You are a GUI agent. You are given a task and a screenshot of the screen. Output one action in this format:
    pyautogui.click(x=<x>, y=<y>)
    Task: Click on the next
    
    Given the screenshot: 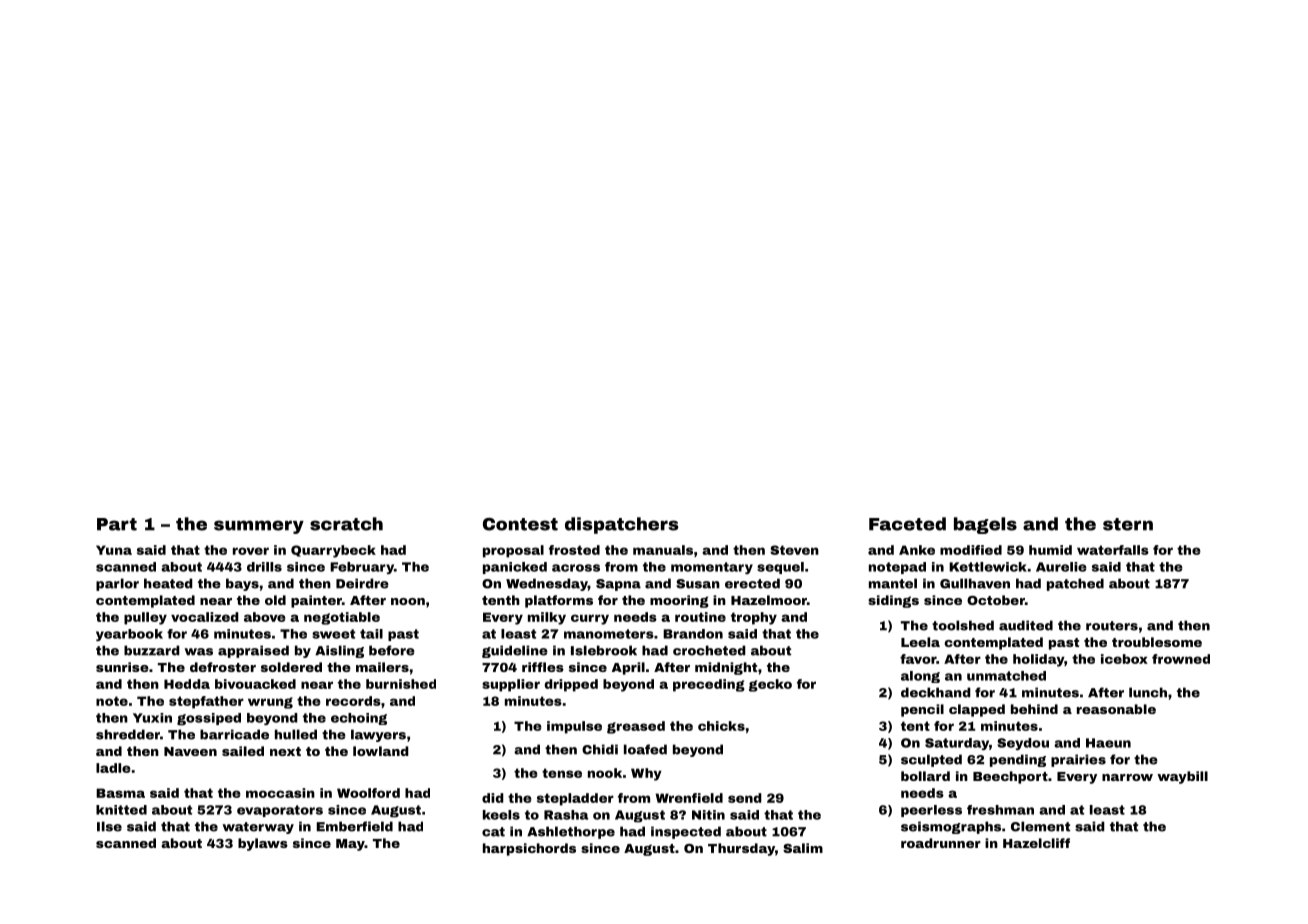 What is the action you would take?
    pyautogui.click(x=285, y=751)
